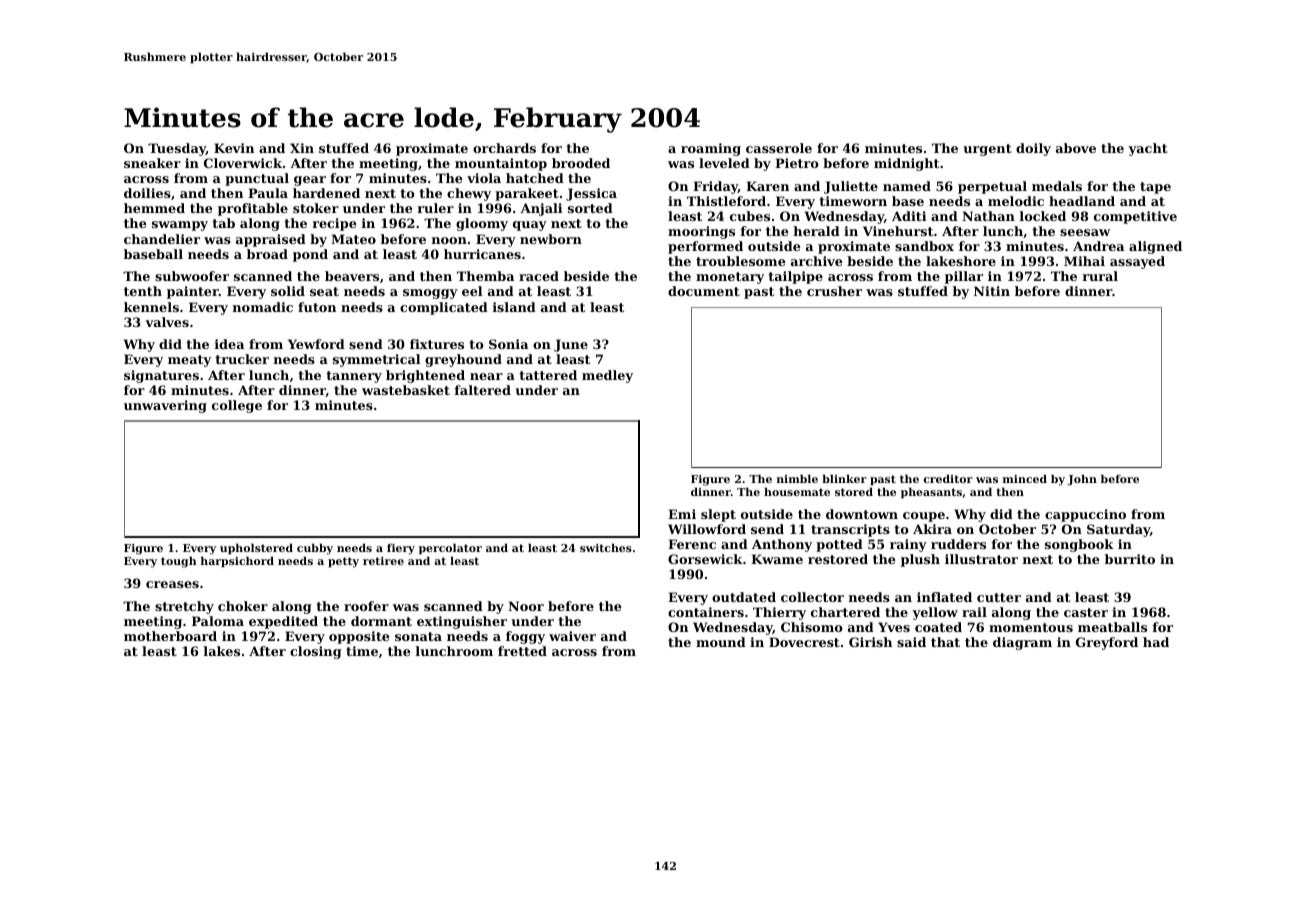 This image has height=924, width=1308. I want to click on Nitin, so click(992, 291).
